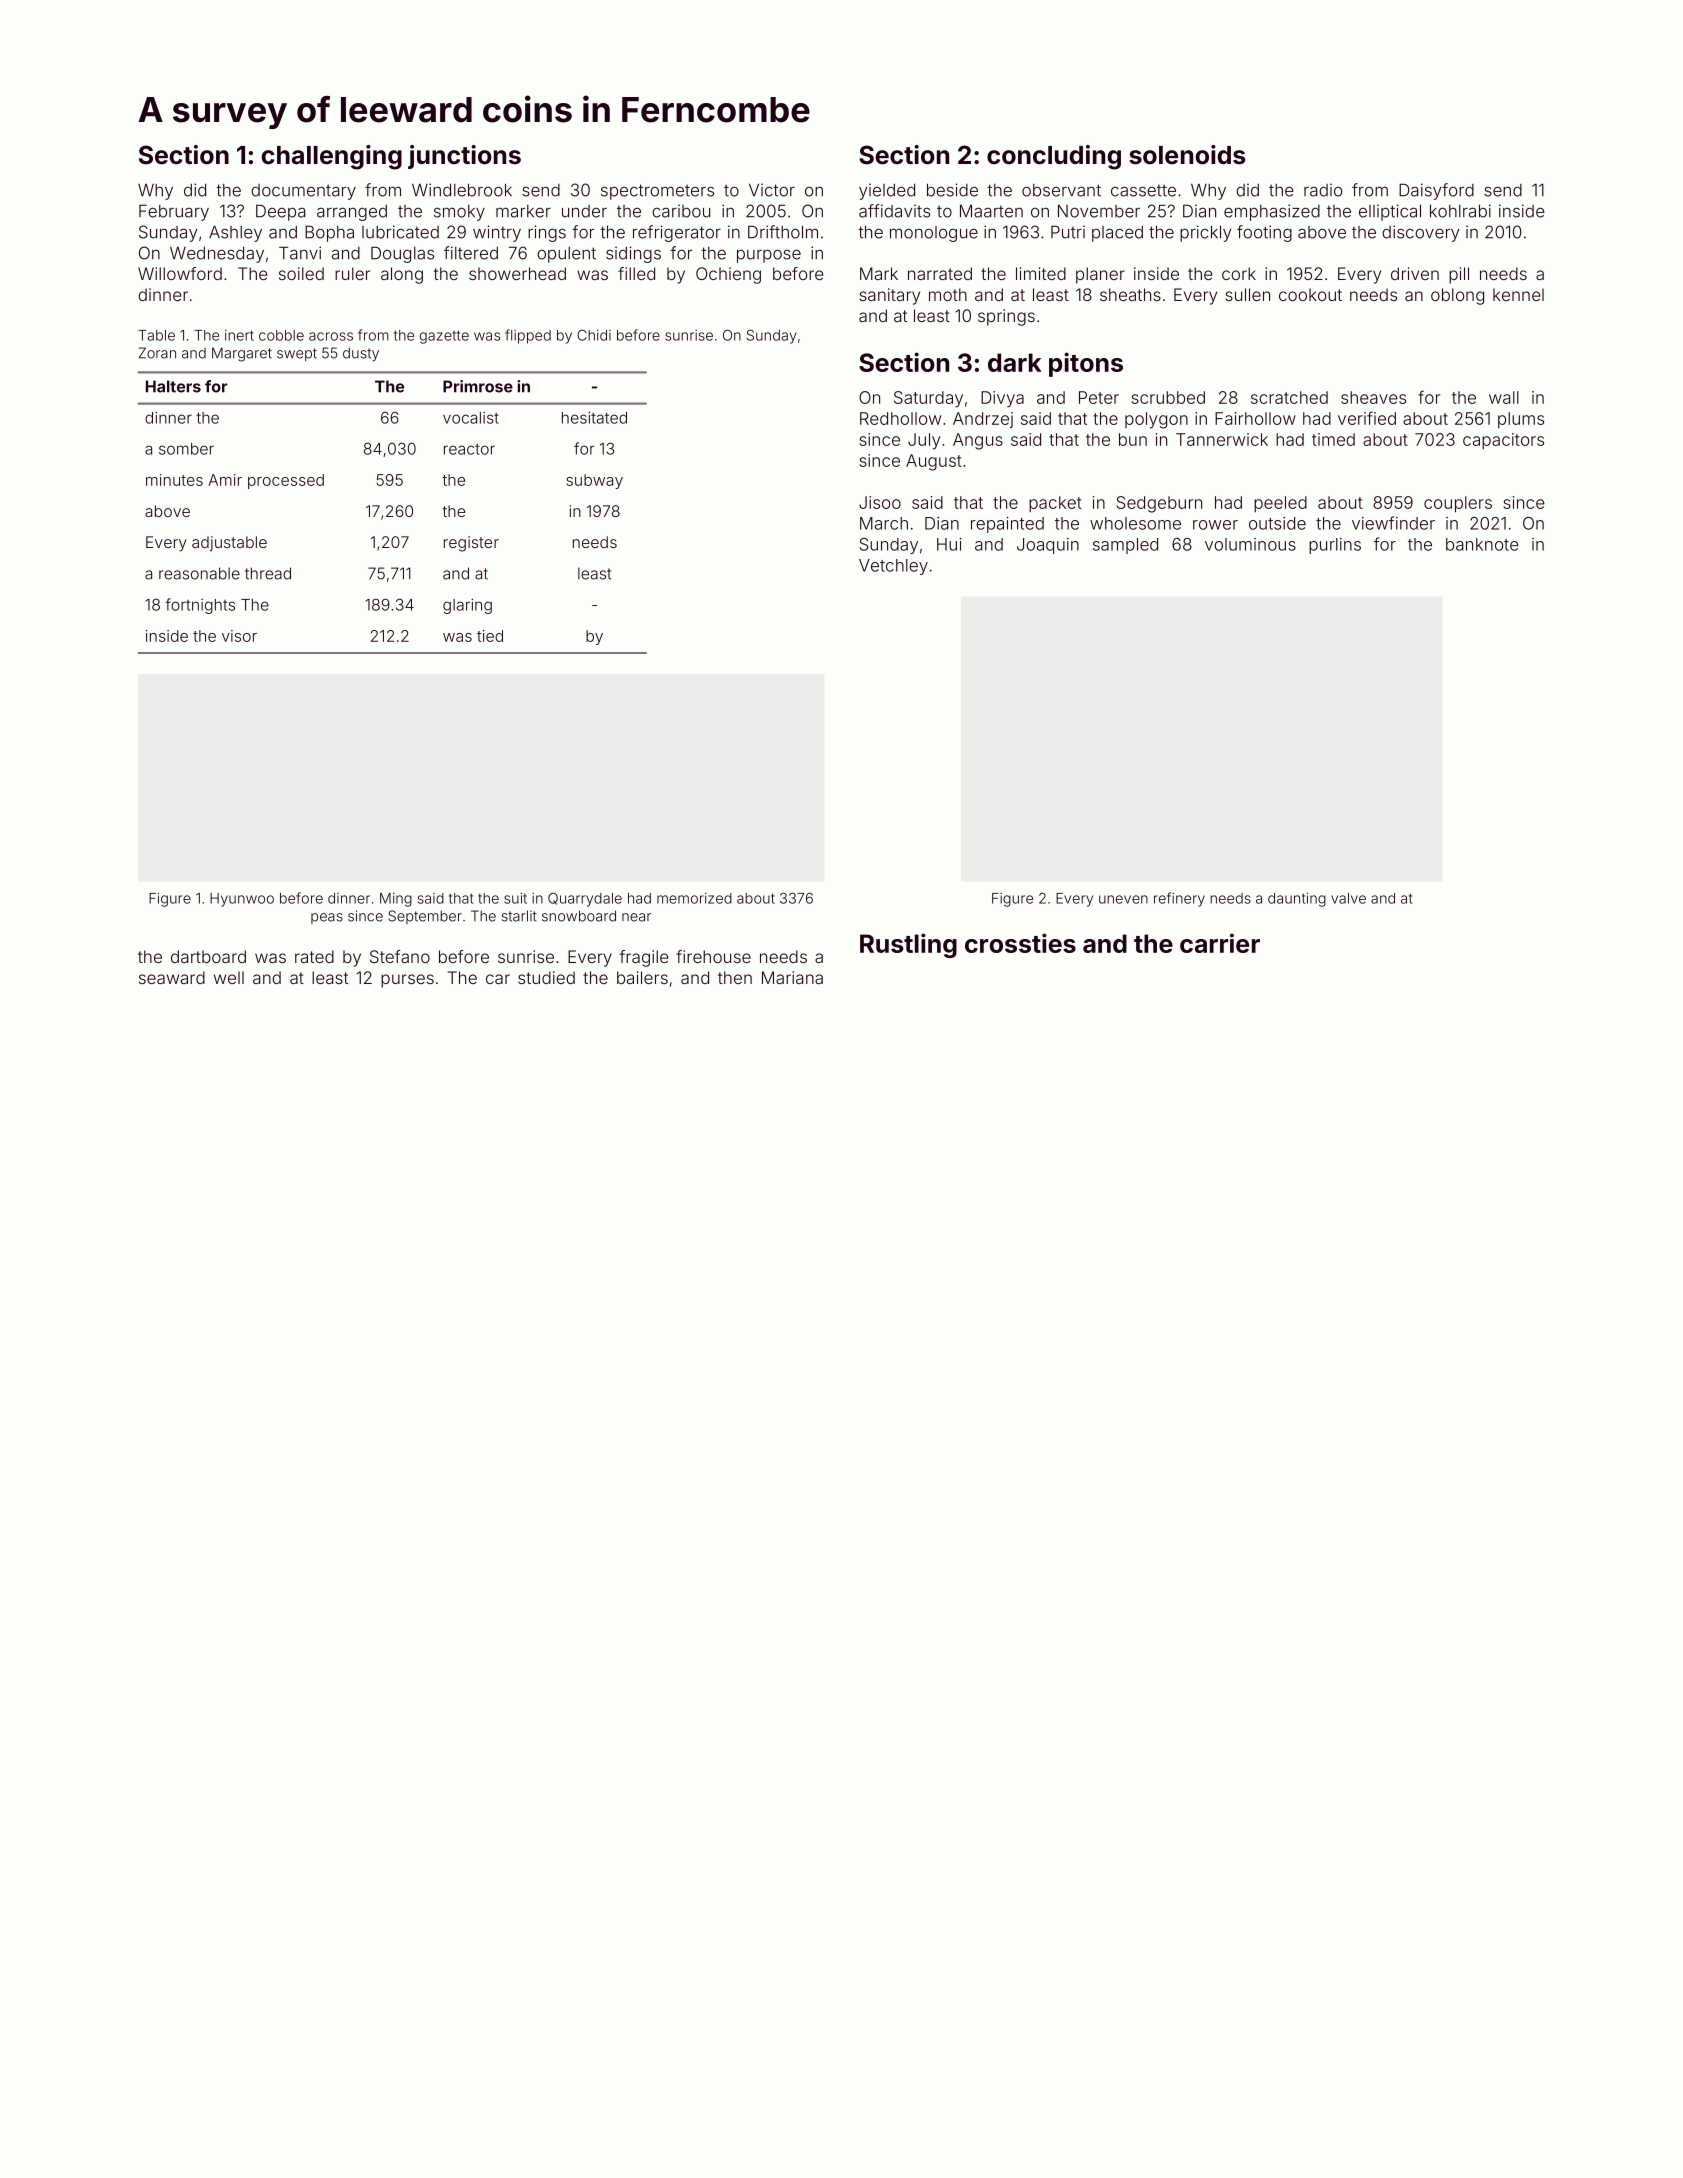 This screenshot has width=1683, height=2178. What do you see at coordinates (1420, 233) in the screenshot?
I see `discovery` at bounding box center [1420, 233].
